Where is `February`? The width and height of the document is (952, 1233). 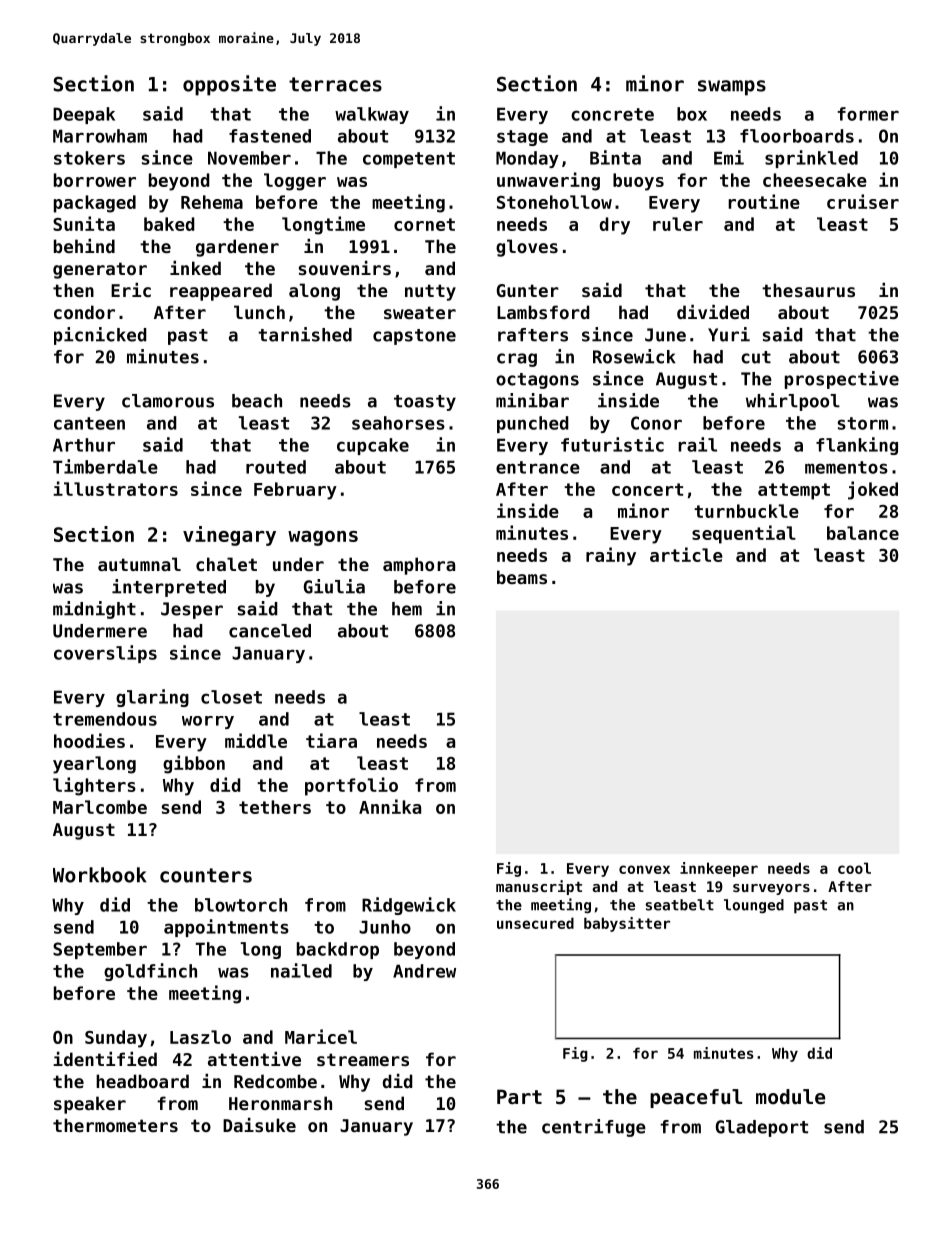 February is located at coordinates (295, 491).
